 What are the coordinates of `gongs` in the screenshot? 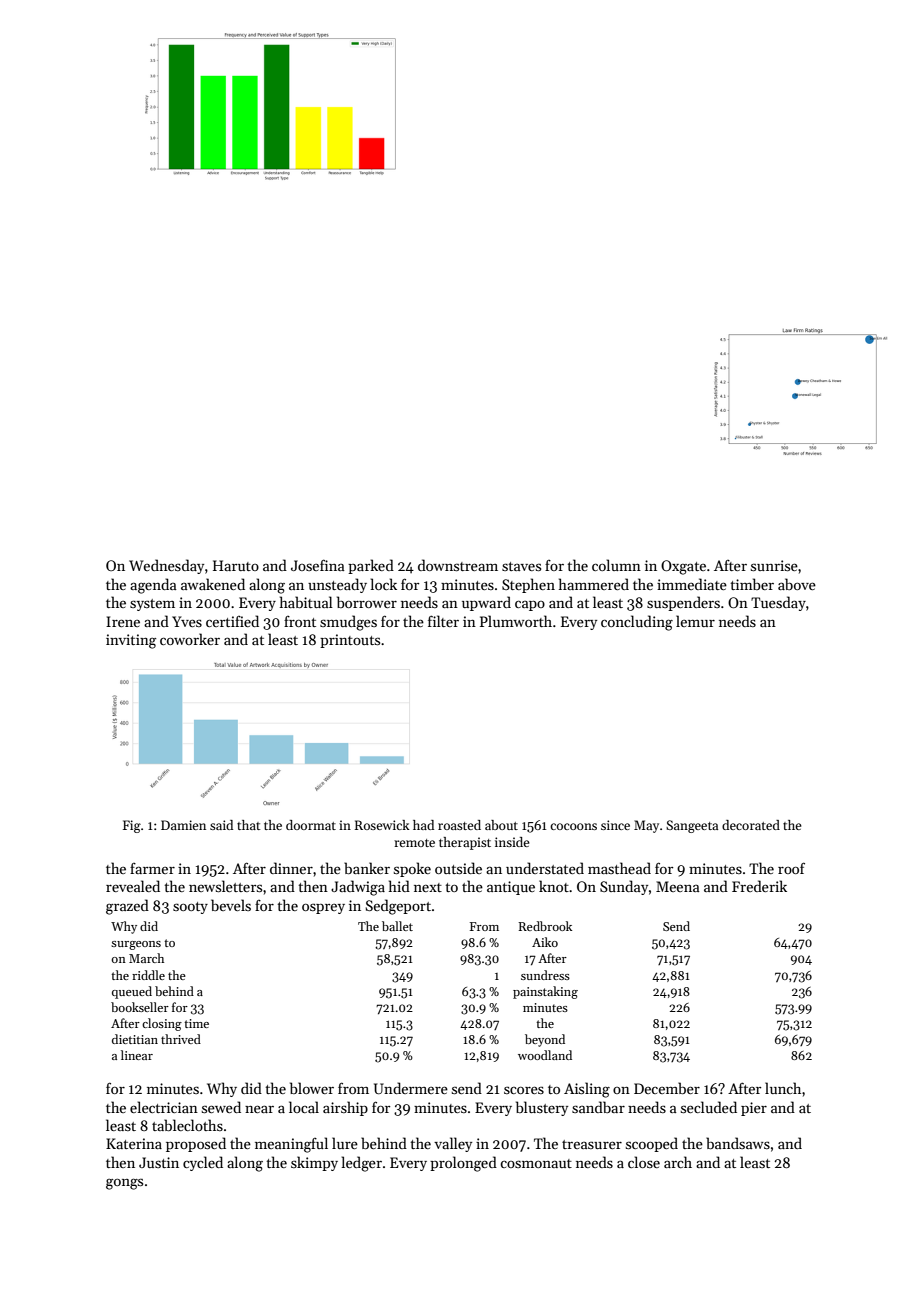 It's located at (124, 1184).
